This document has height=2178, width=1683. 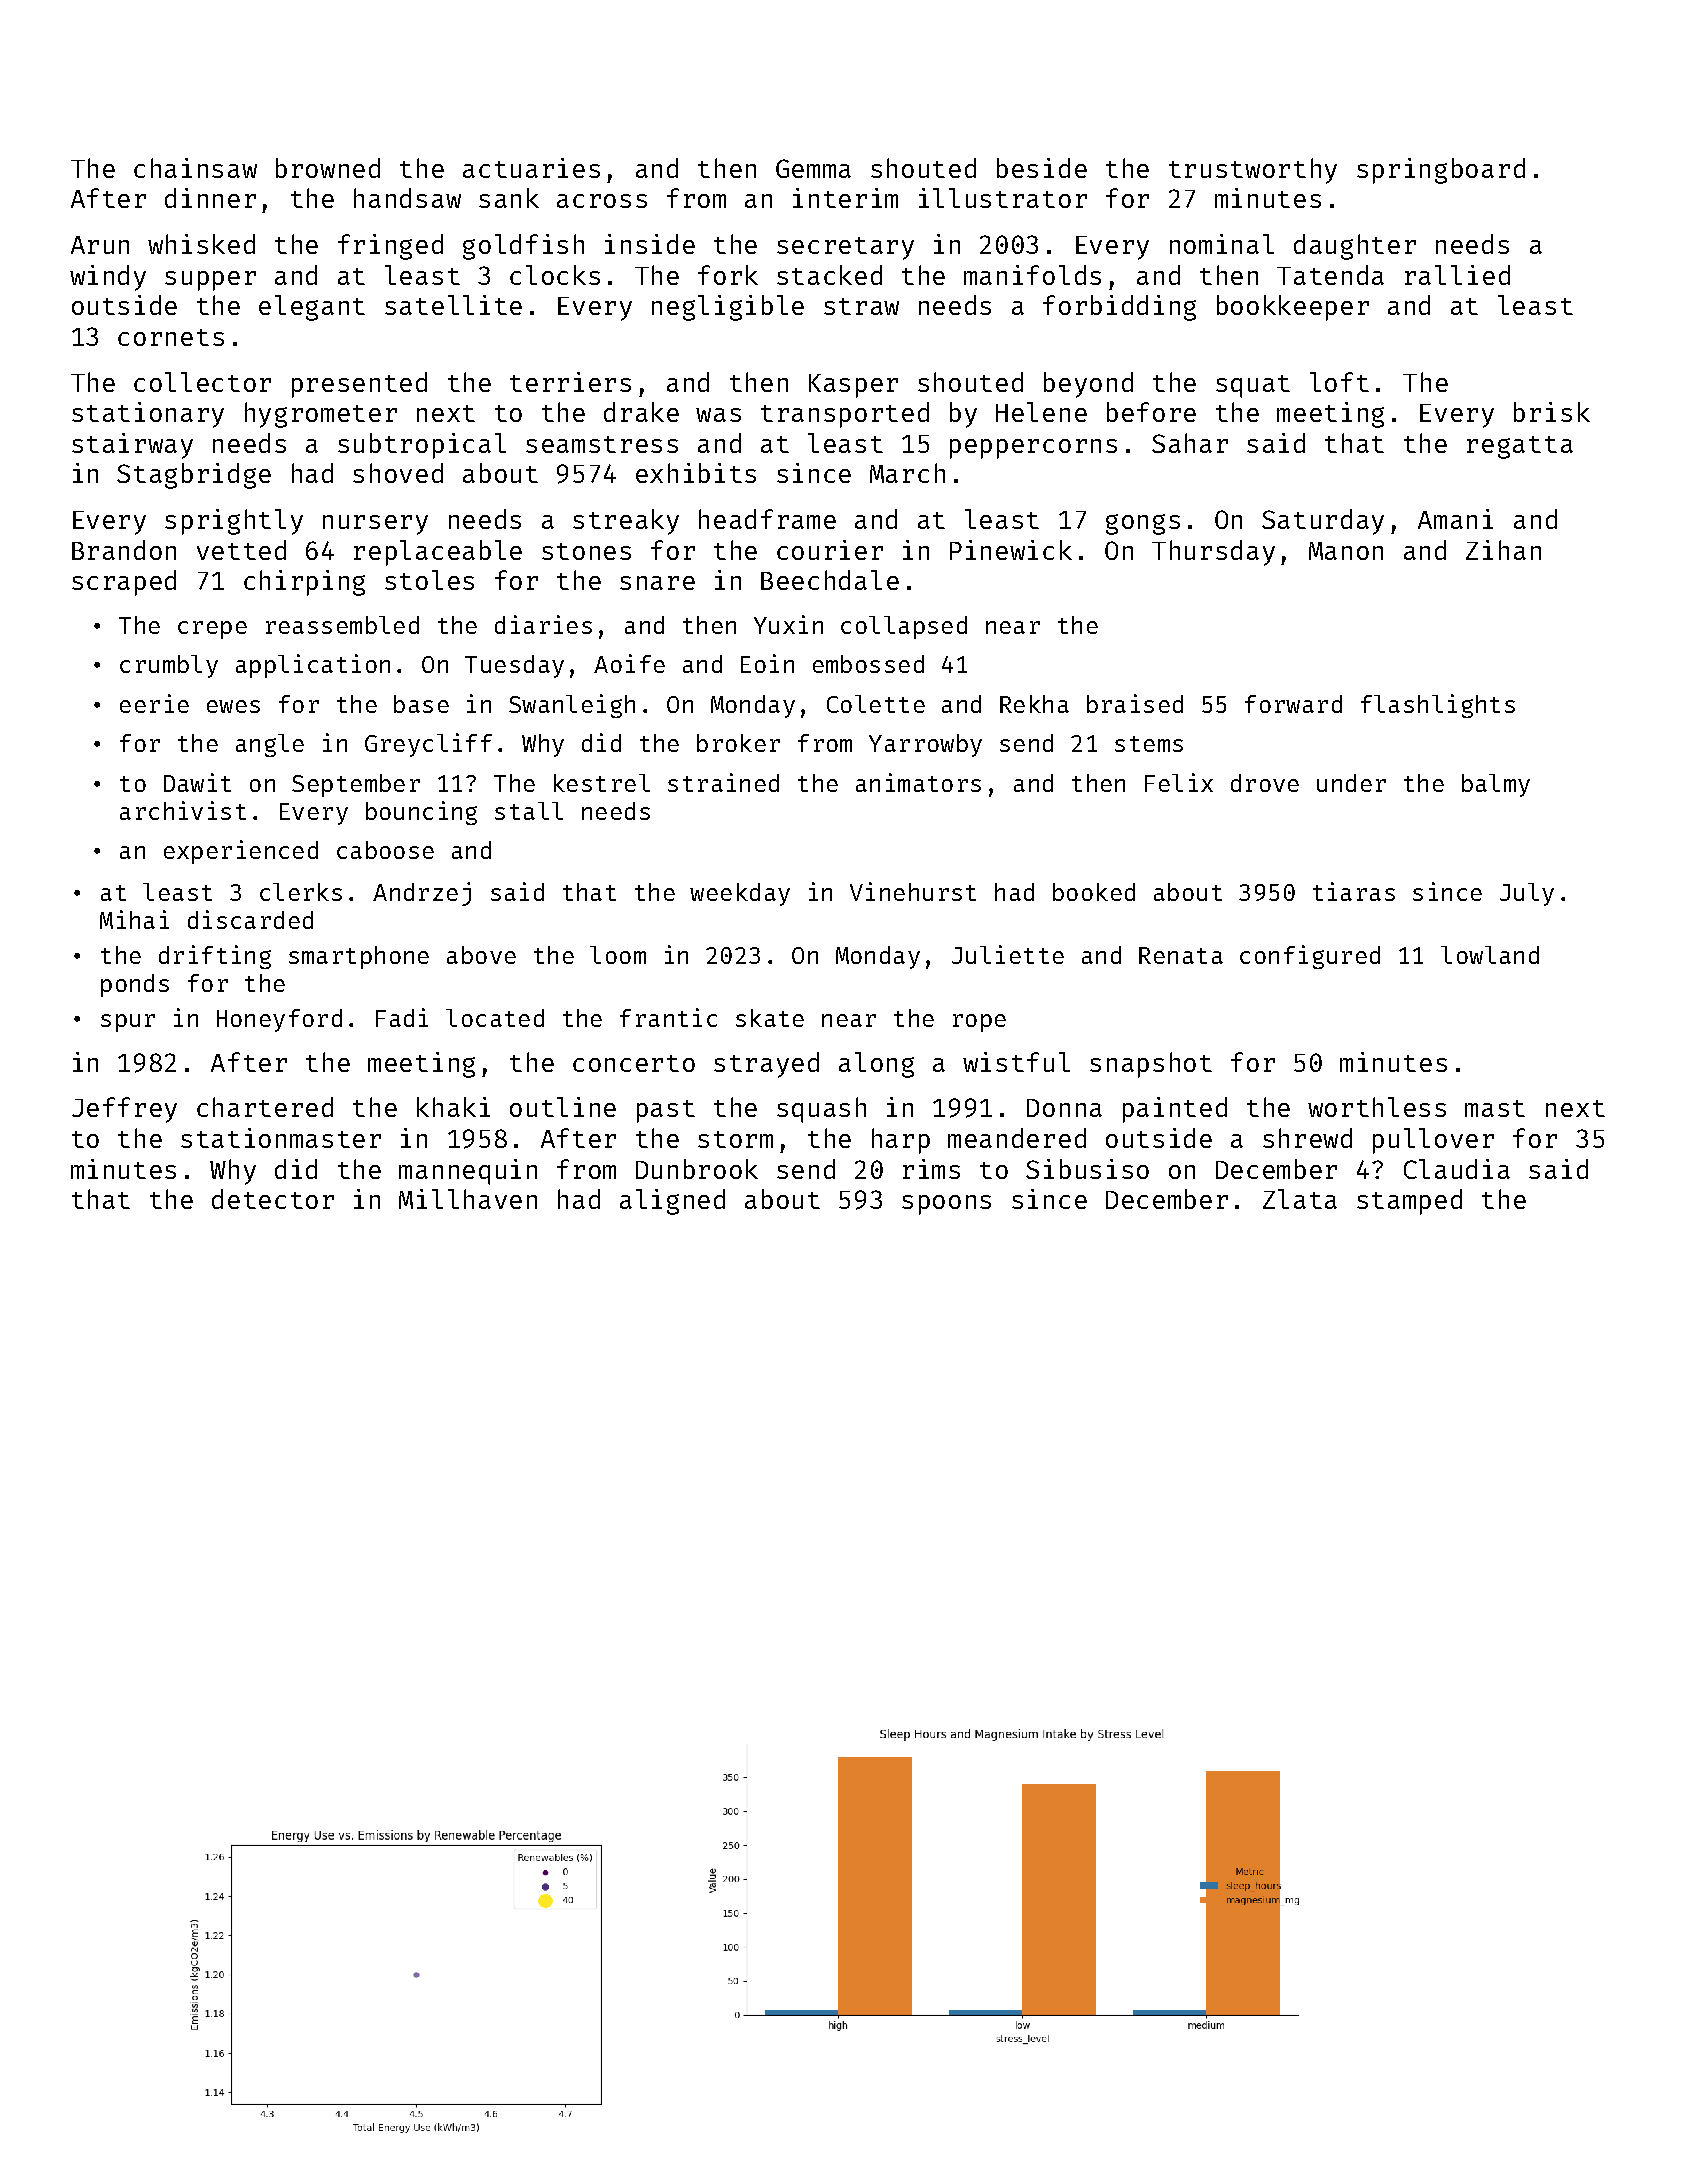 I want to click on forward, so click(x=1293, y=704).
